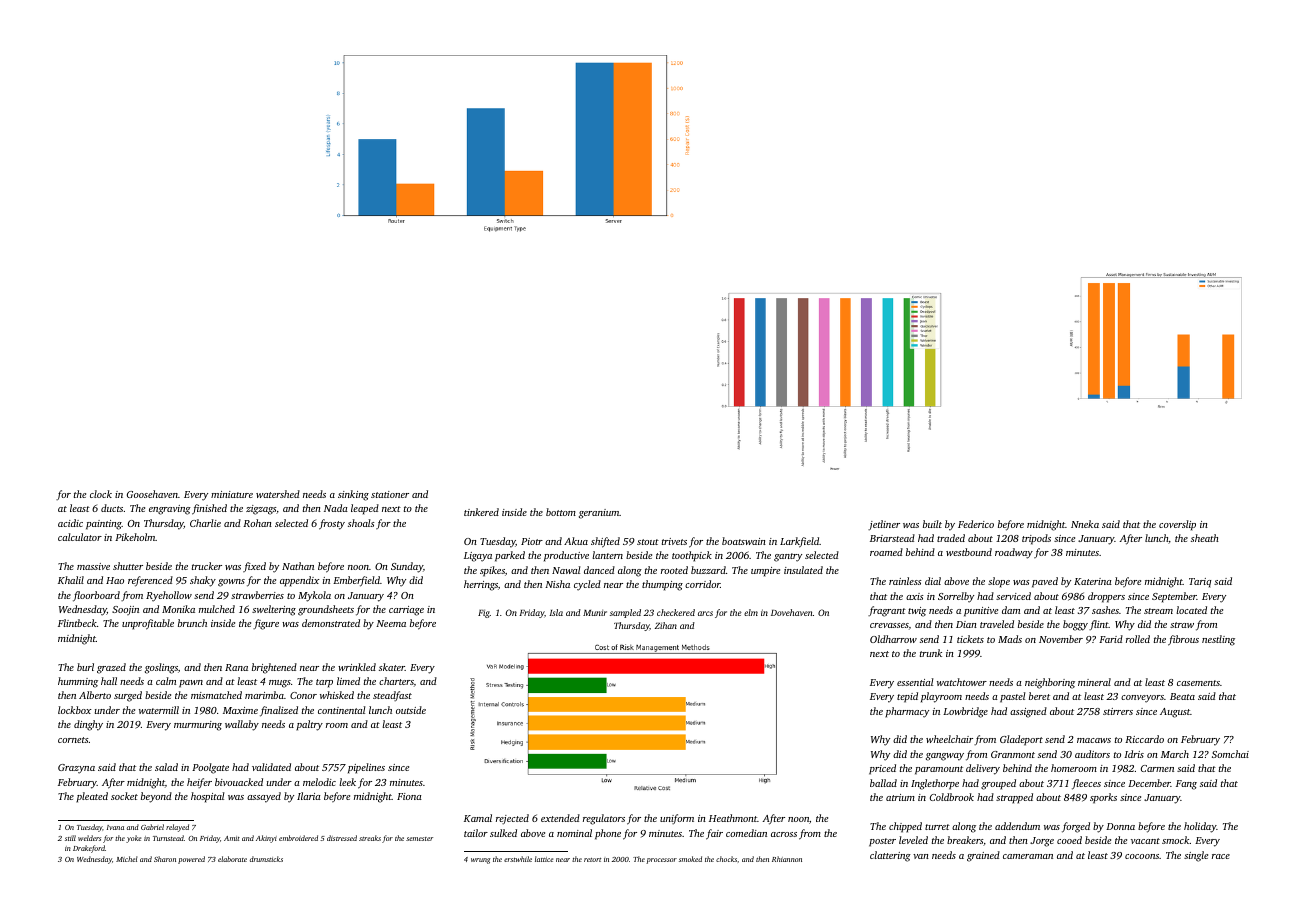  Describe the element at coordinates (1144, 739) in the screenshot. I see `Riccardo` at that location.
